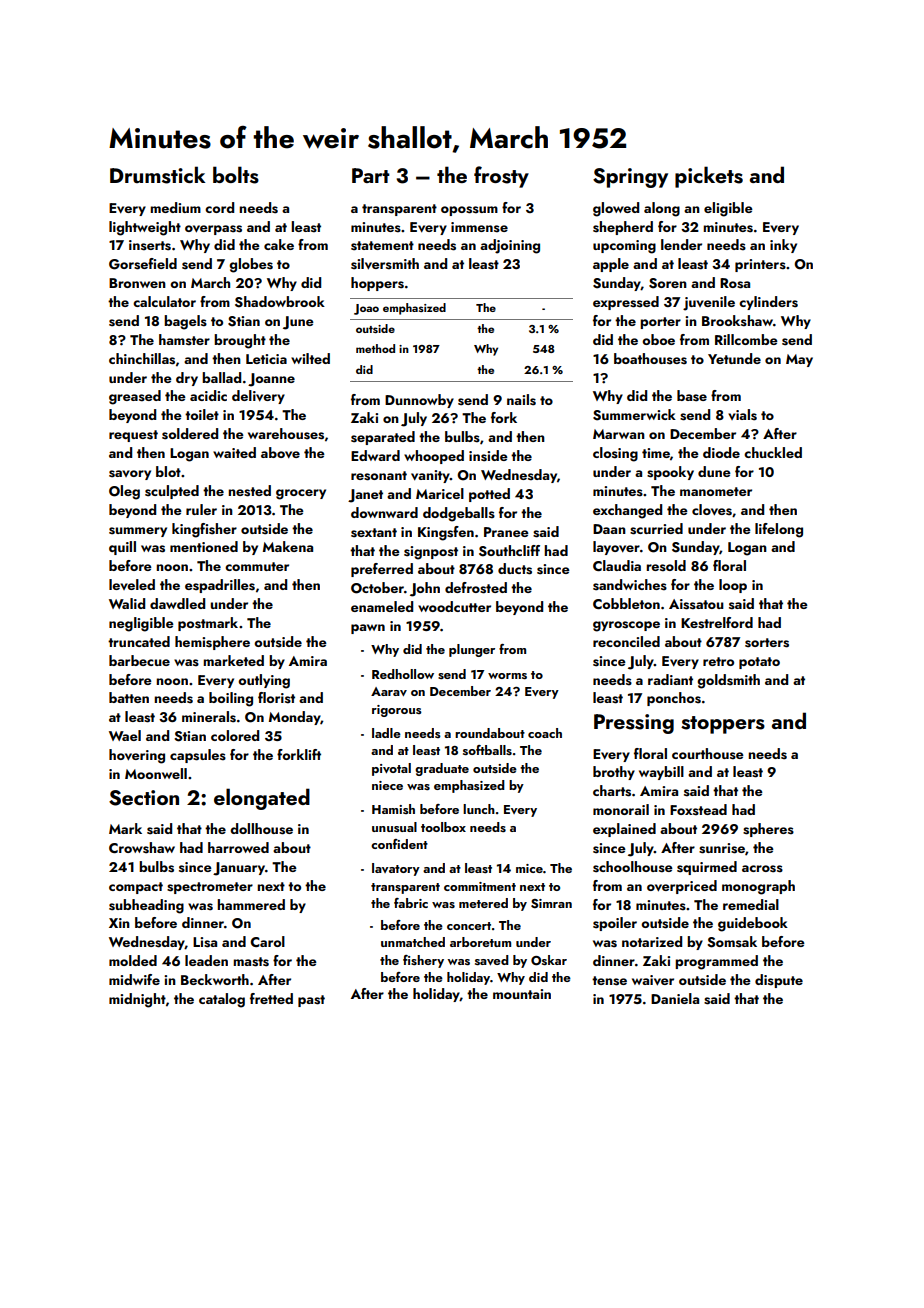 Image resolution: width=924 pixels, height=1308 pixels. Describe the element at coordinates (479, 227) in the screenshot. I see `immense` at that location.
